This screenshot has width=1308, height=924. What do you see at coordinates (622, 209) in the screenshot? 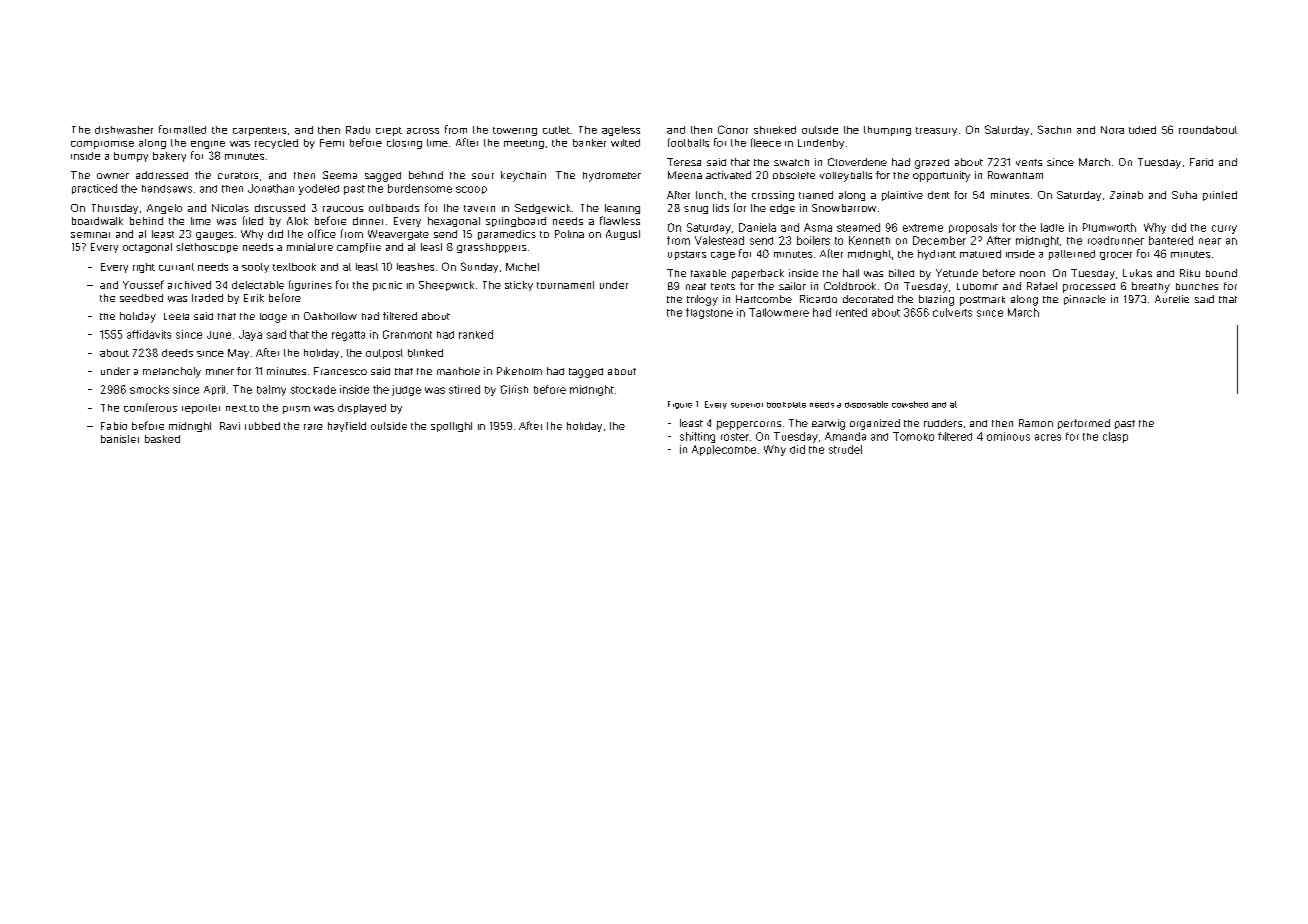
I see `leaning` at bounding box center [622, 209].
